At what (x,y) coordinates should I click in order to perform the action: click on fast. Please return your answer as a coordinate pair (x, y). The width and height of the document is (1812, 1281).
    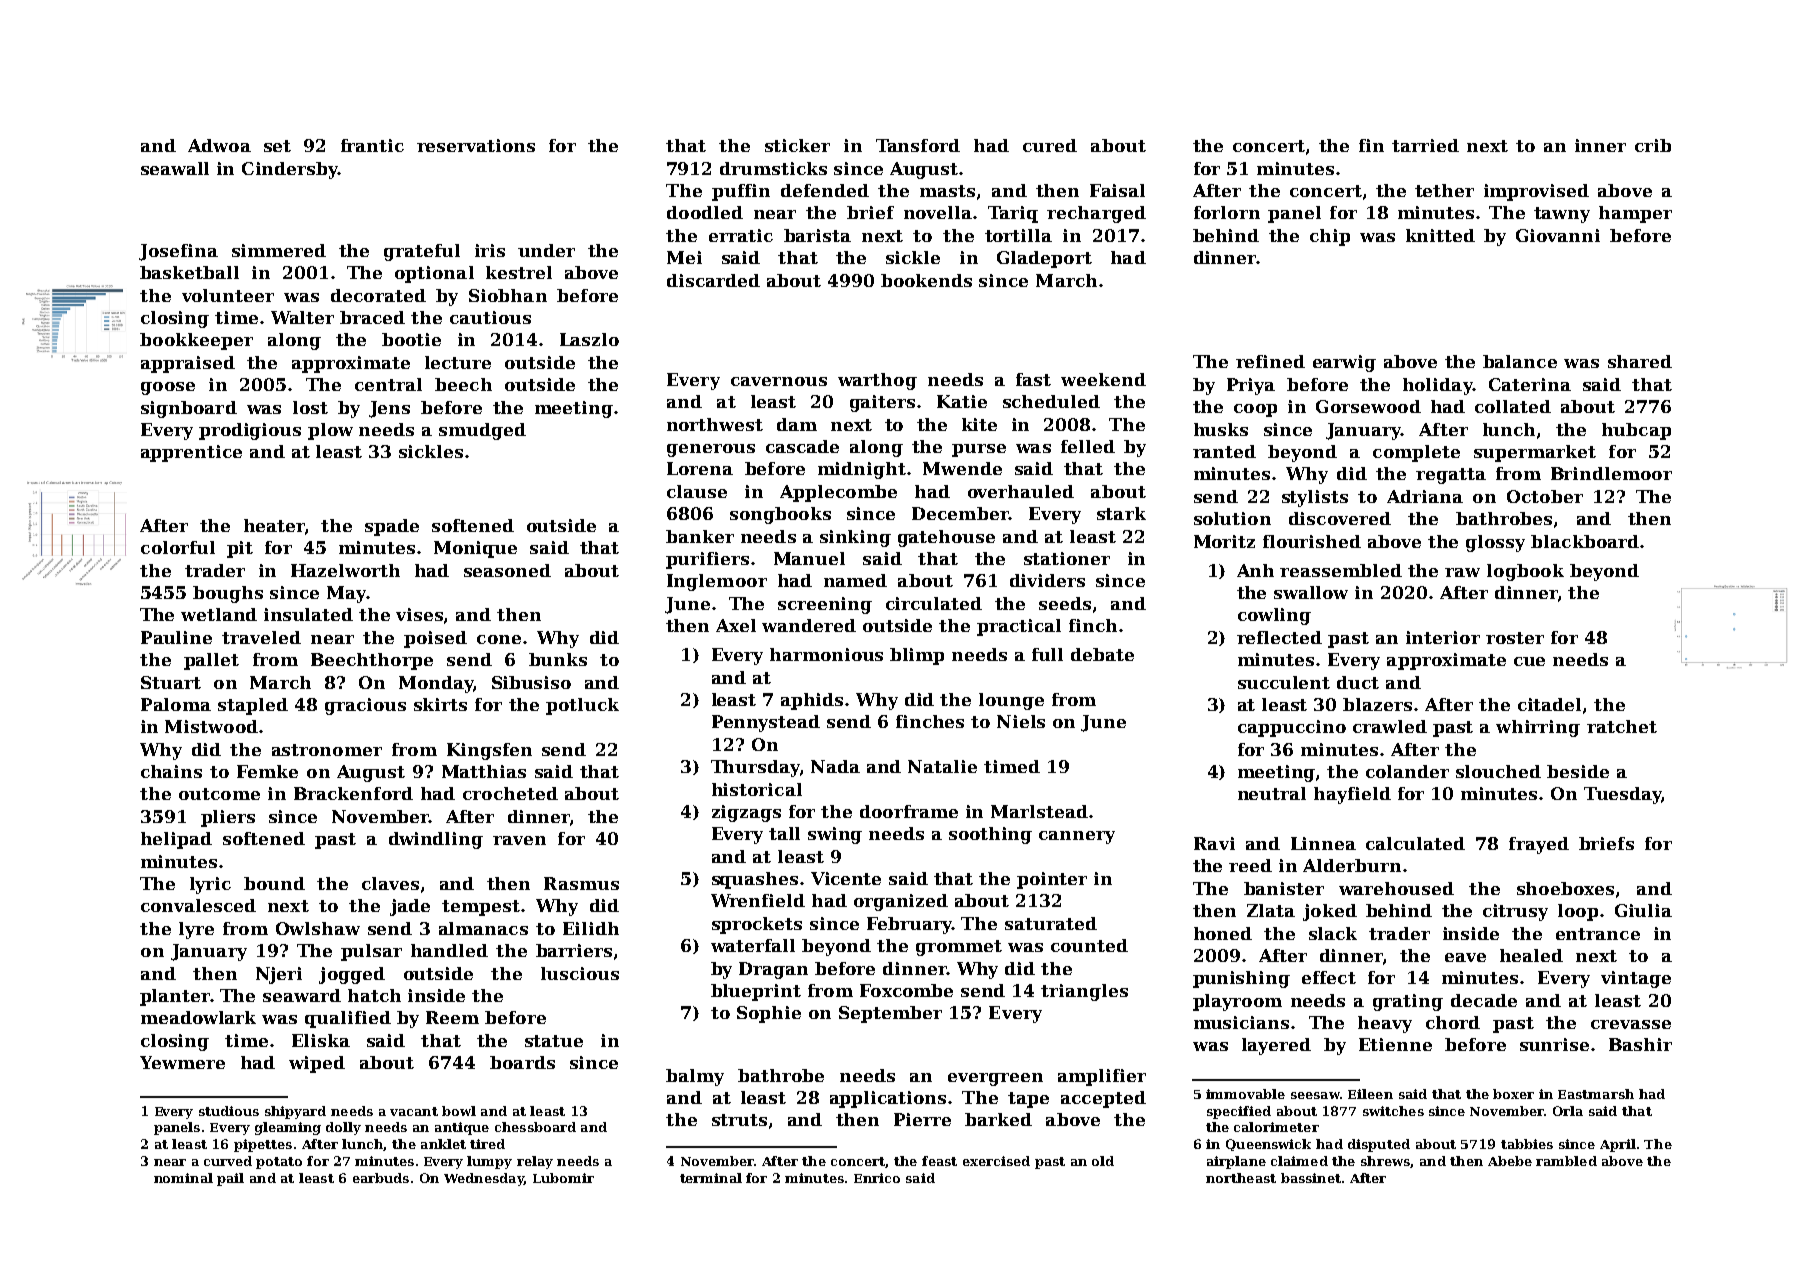
    Looking at the image, I should click on (1033, 379).
